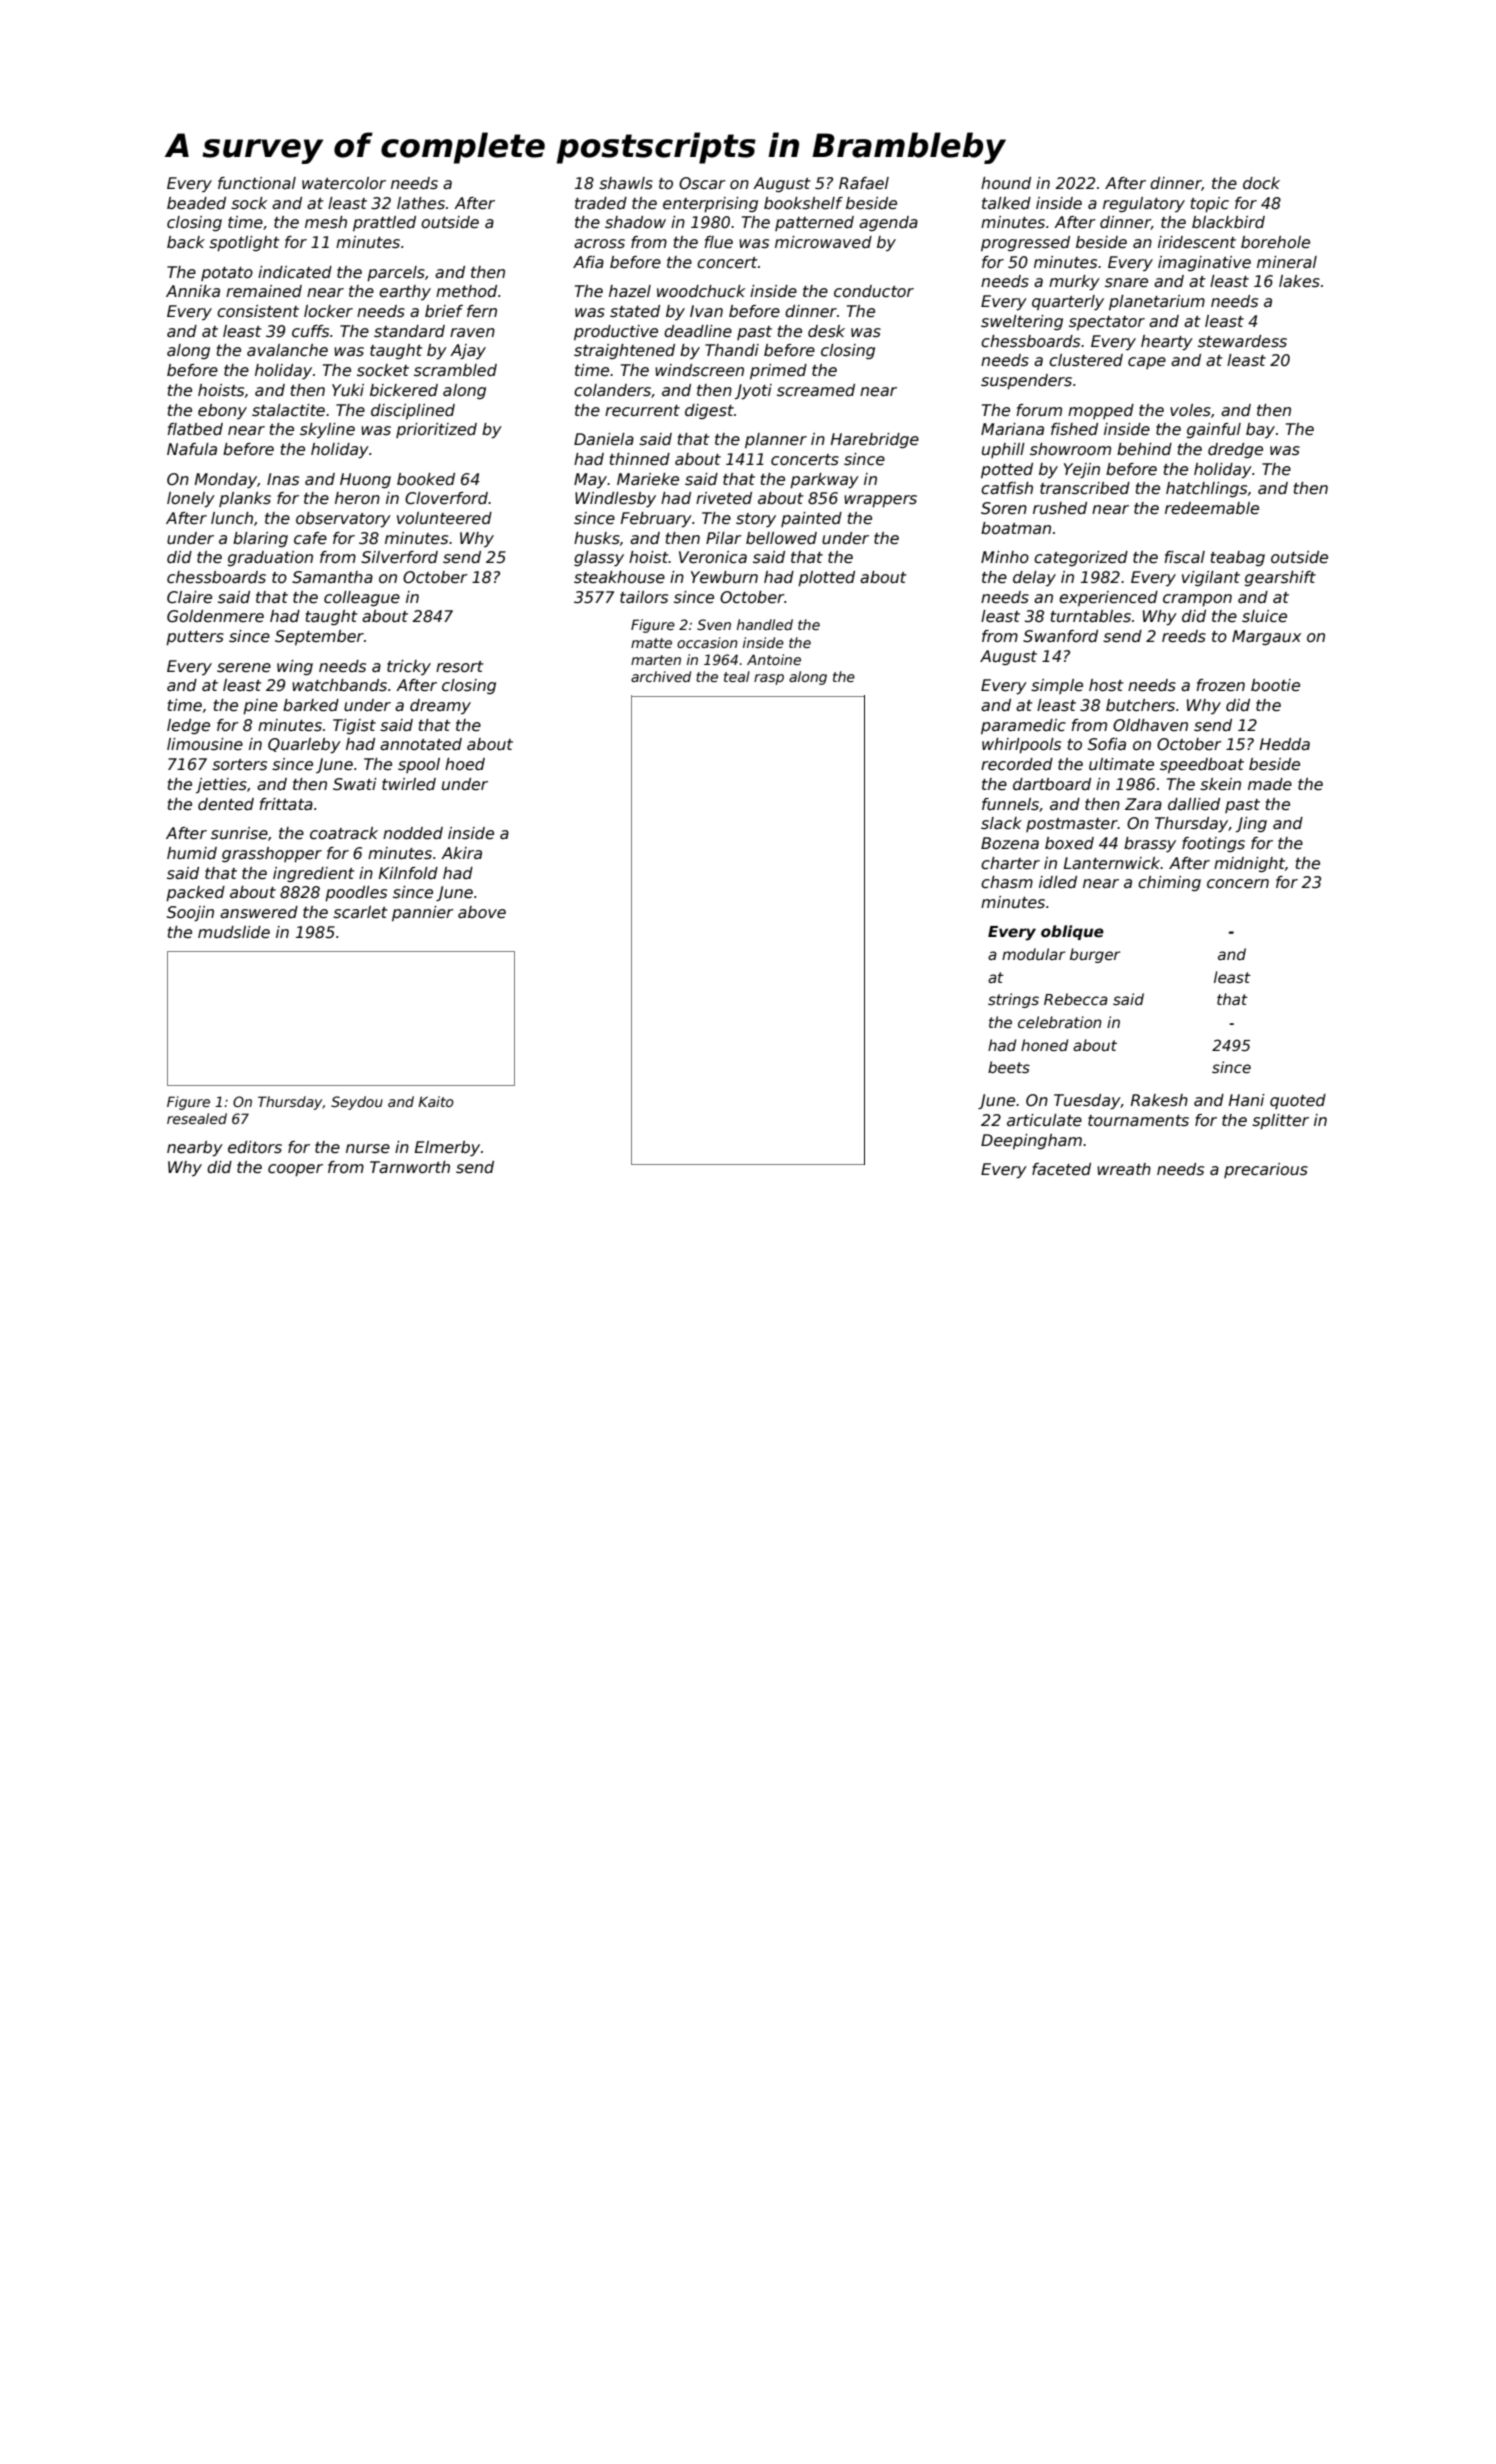 This screenshot has width=1496, height=2464. I want to click on above, so click(482, 912).
